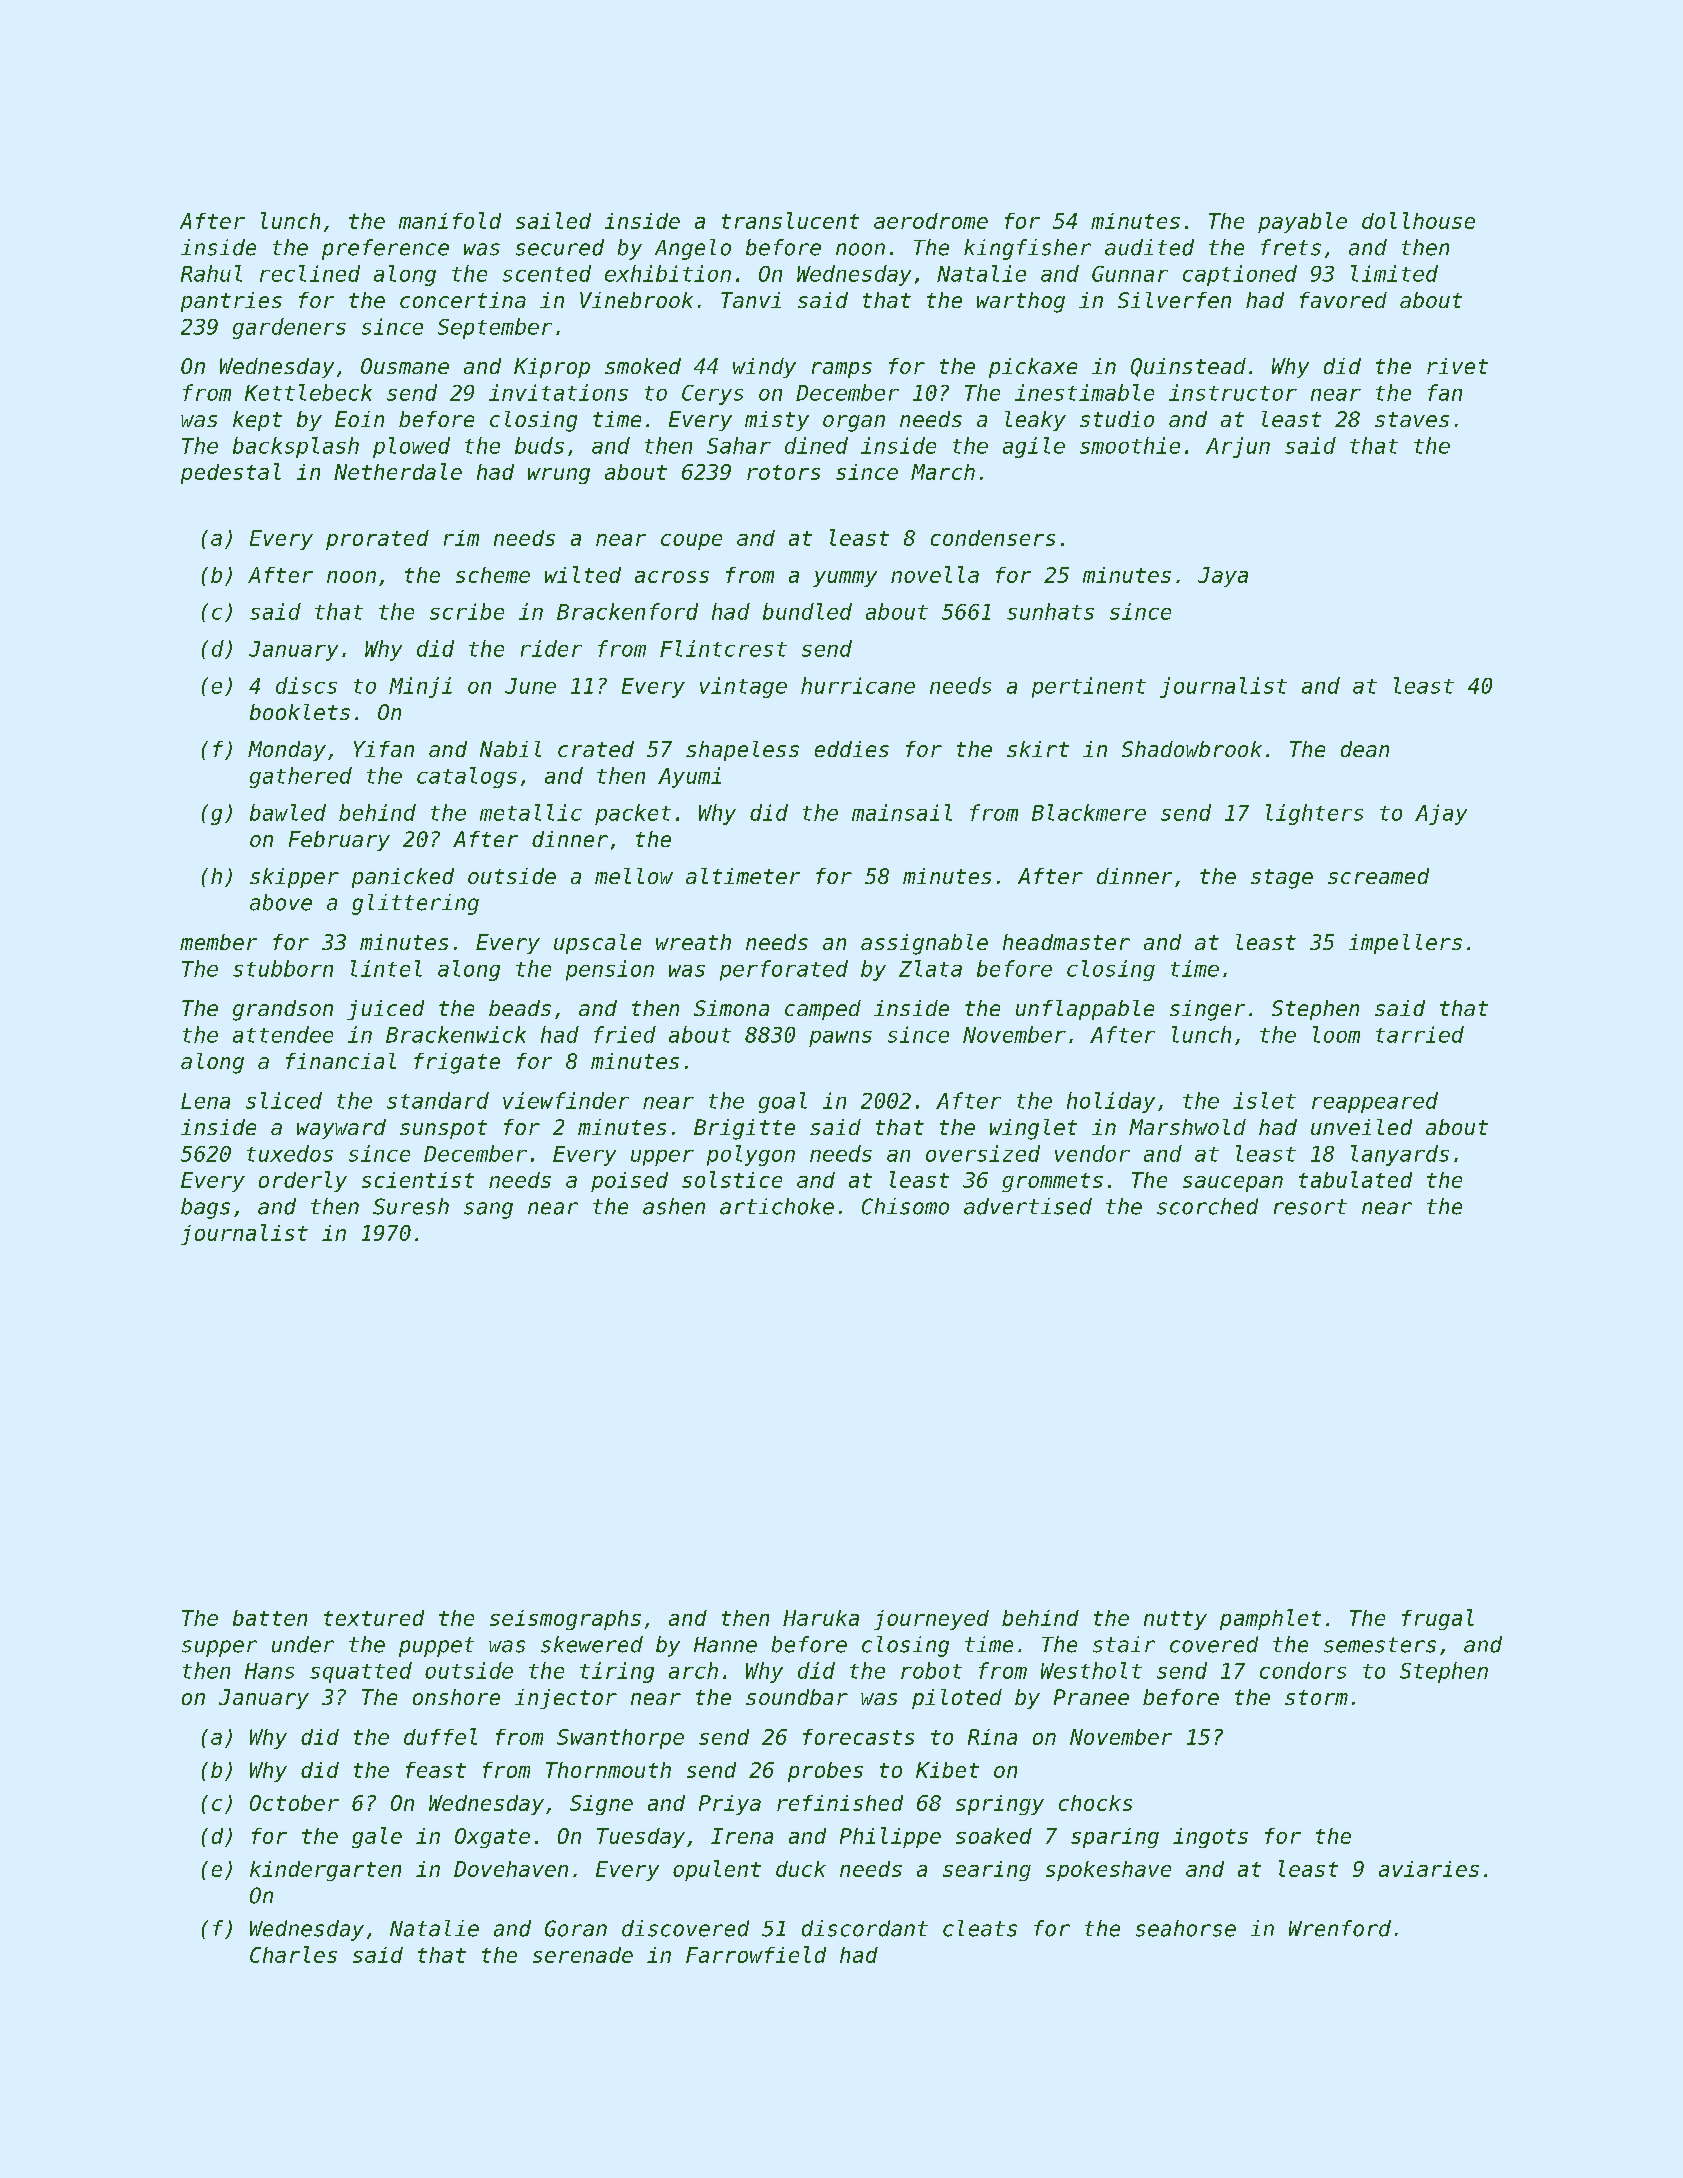 This document has width=1683, height=2178. I want to click on smoked, so click(643, 366).
